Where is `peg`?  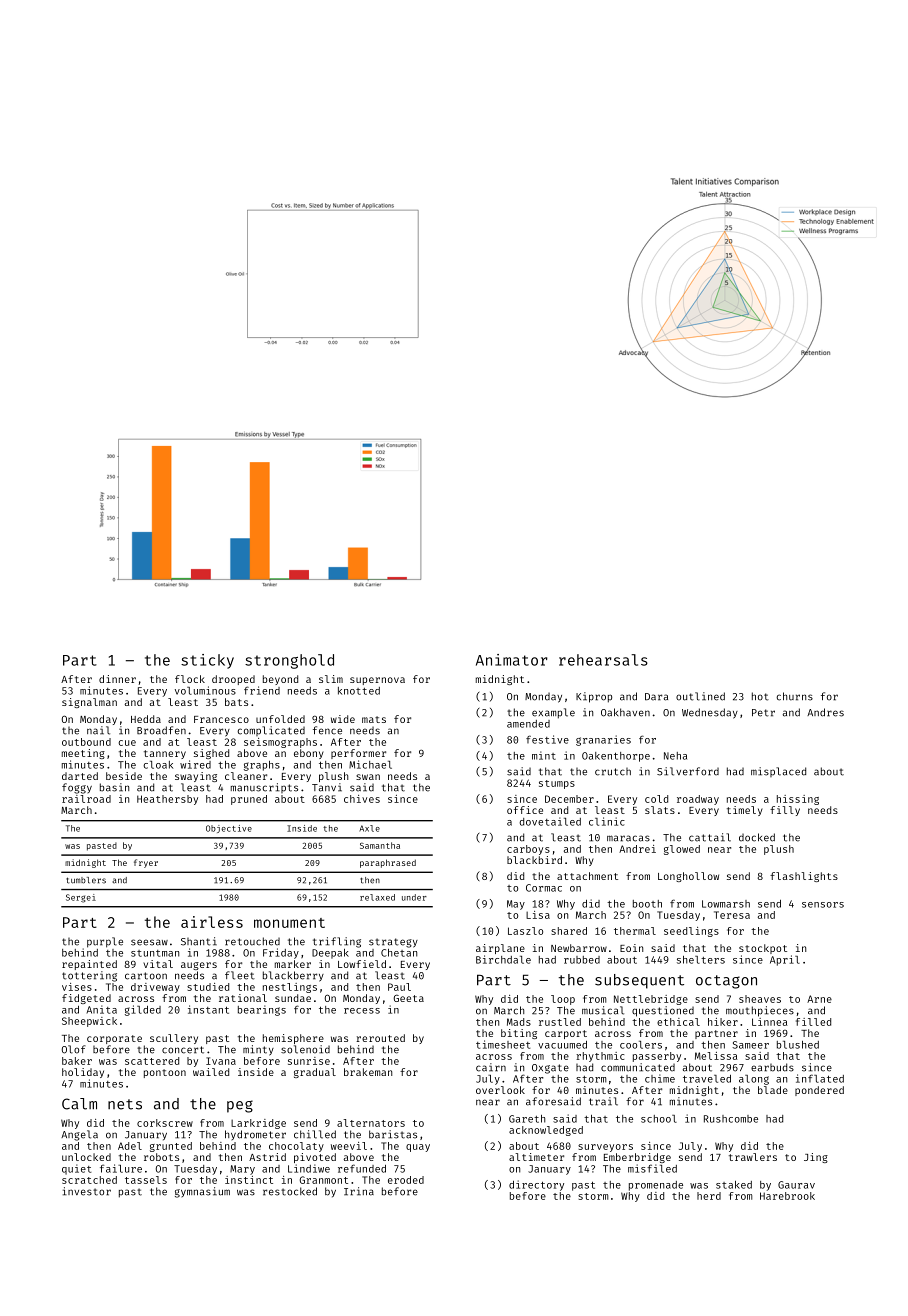
peg is located at coordinates (240, 1106).
